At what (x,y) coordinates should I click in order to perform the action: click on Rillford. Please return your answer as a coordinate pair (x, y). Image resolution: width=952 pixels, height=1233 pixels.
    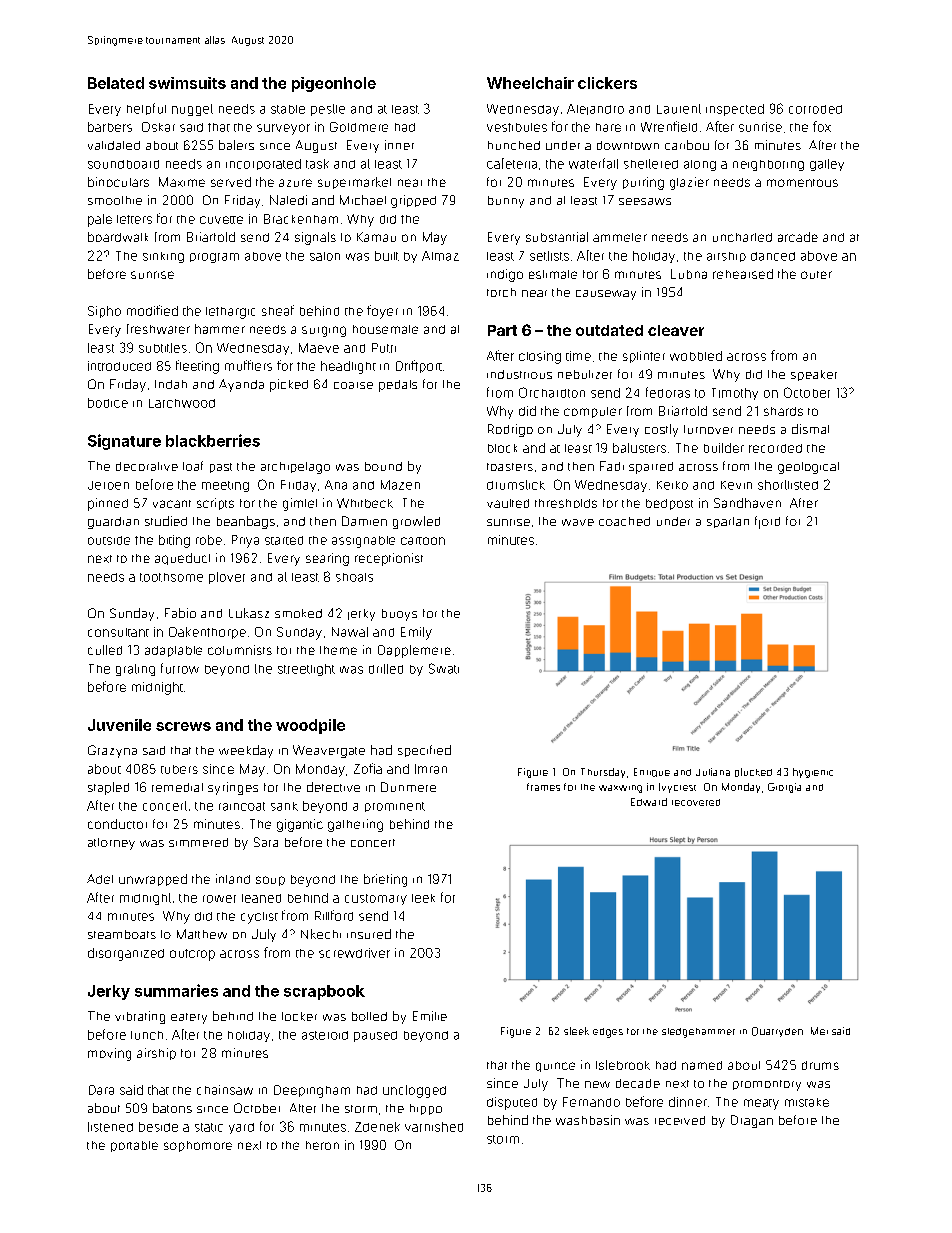
    Looking at the image, I should click on (334, 915).
